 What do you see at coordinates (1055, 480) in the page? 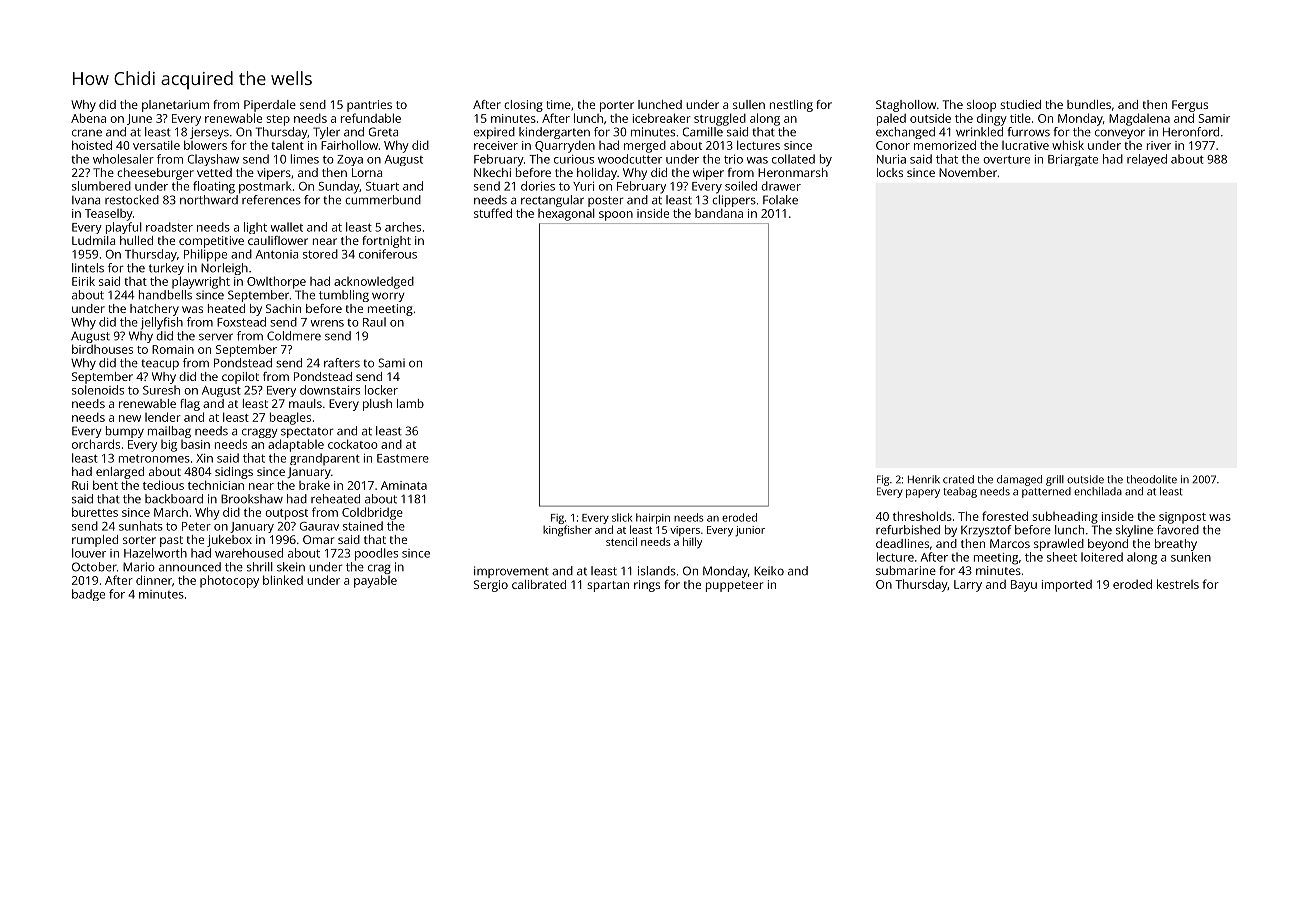
I see `grill` at bounding box center [1055, 480].
